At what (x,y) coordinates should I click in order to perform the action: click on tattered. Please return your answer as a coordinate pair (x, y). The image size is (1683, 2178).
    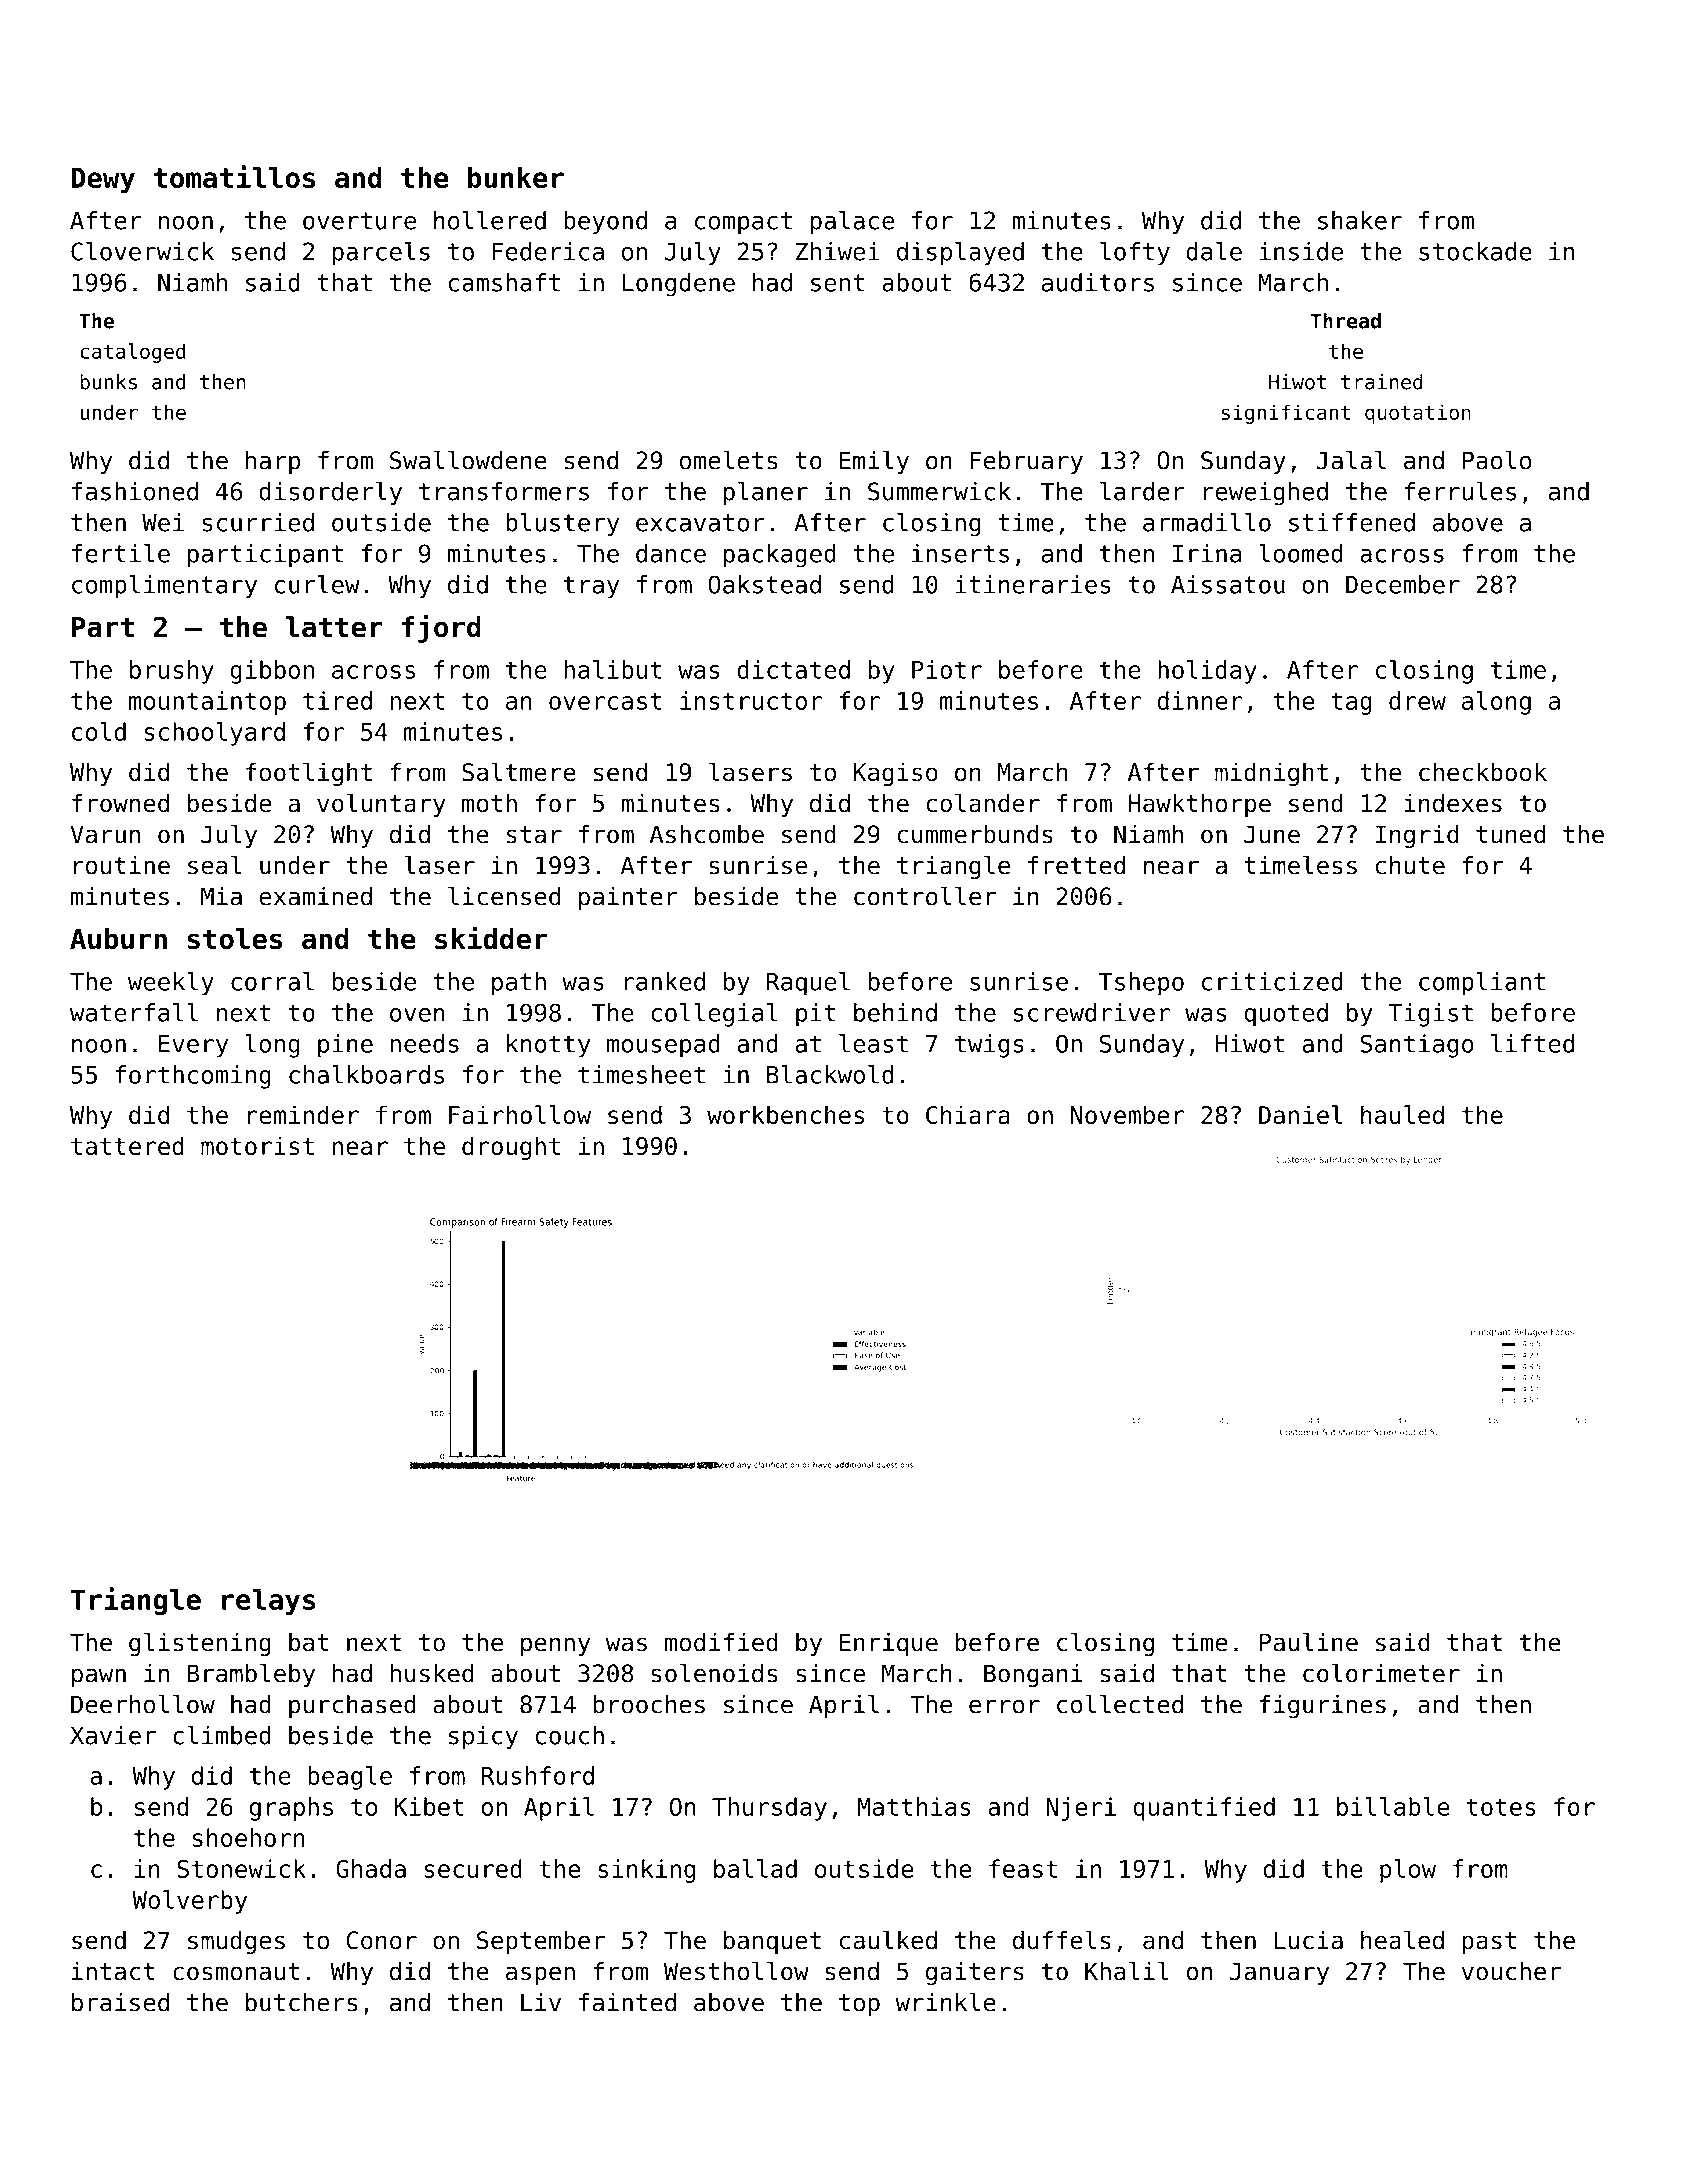
    Looking at the image, I should click on (127, 1145).
